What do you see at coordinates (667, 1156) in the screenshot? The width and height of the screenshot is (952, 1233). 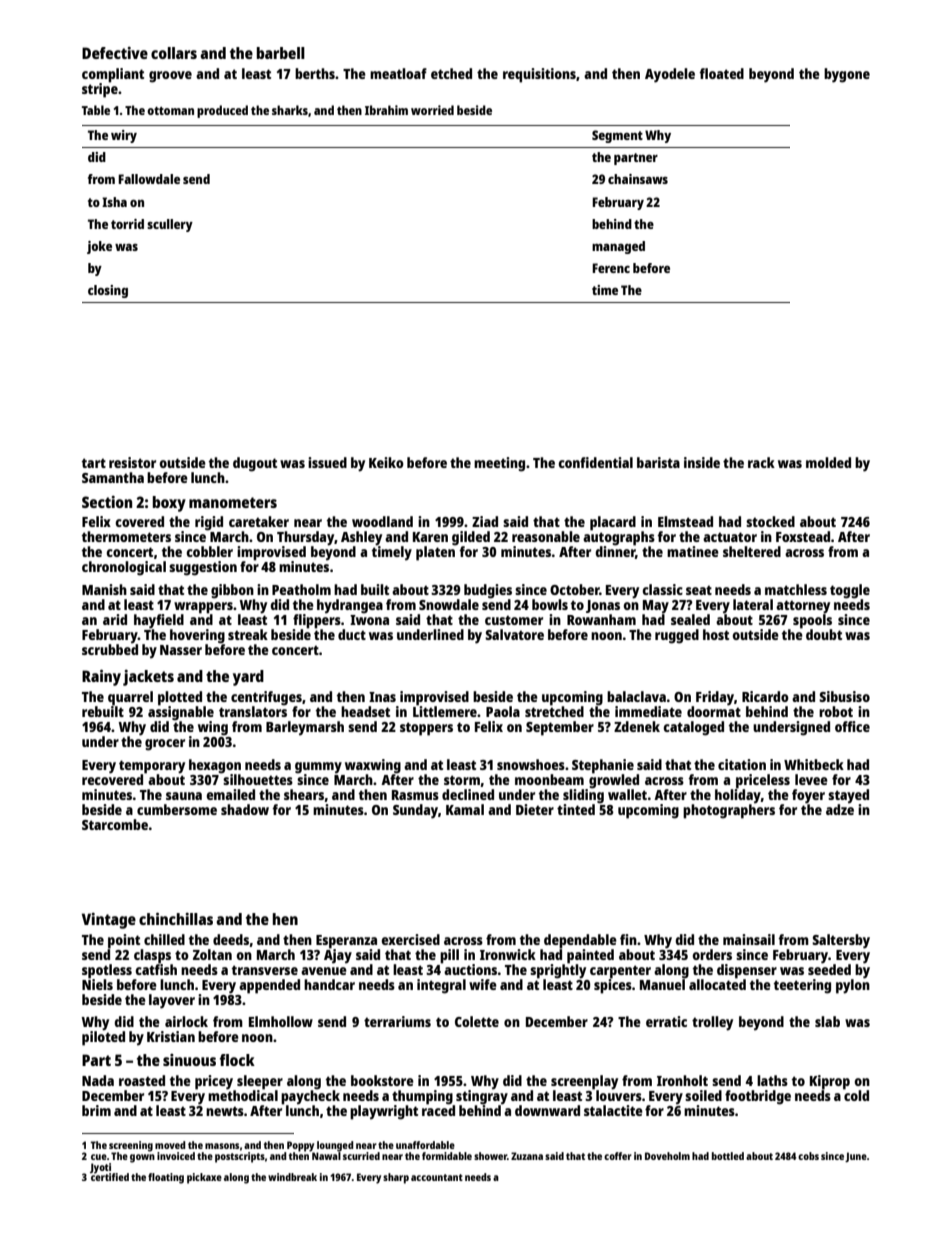 I see `Doveholm` at bounding box center [667, 1156].
